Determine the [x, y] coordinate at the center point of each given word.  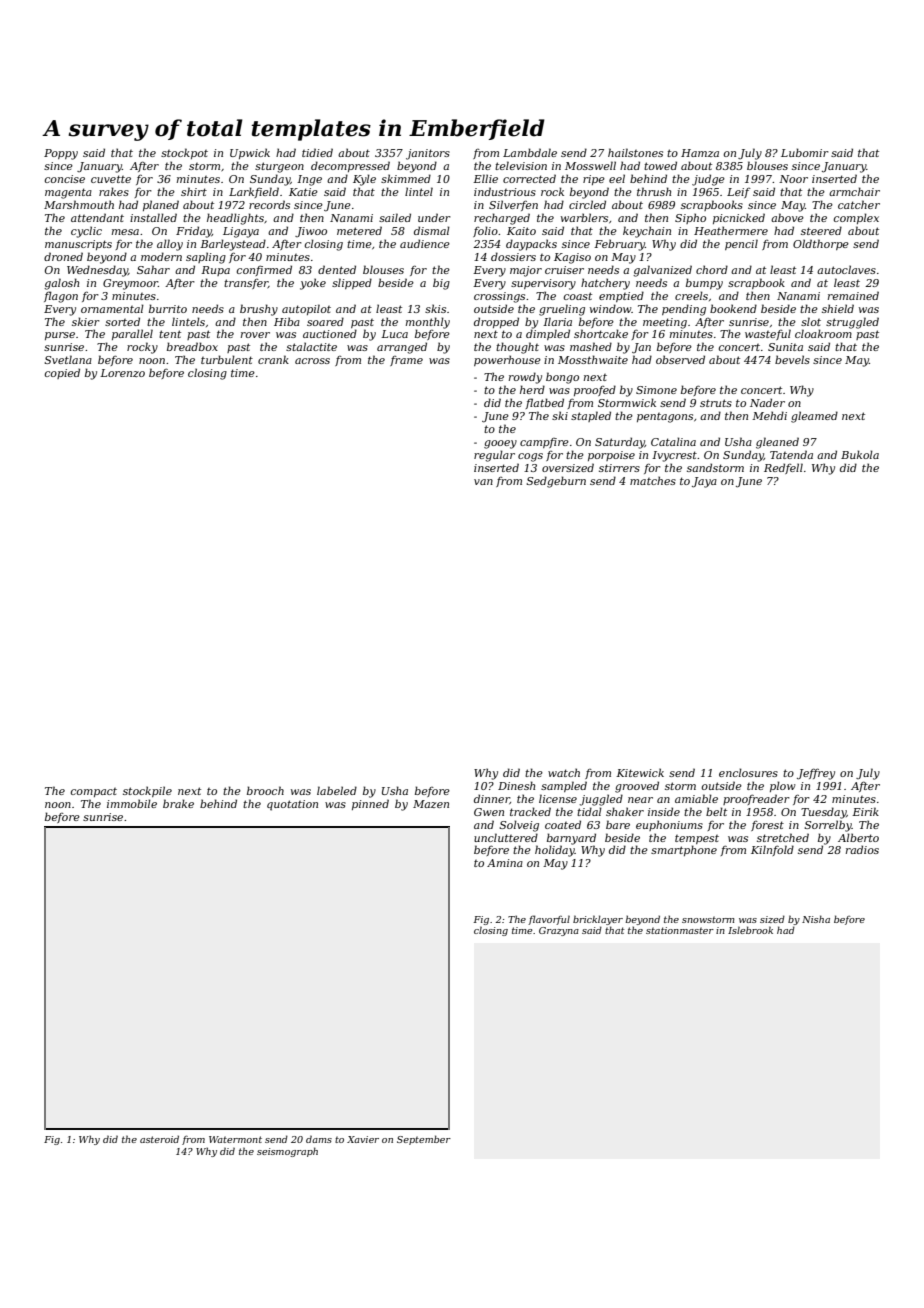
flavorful [549, 920]
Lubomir [805, 152]
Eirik [865, 811]
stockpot [184, 153]
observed [680, 359]
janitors [428, 154]
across [312, 361]
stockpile [147, 791]
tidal [589, 811]
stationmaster [680, 930]
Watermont [235, 1139]
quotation [292, 805]
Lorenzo [122, 373]
